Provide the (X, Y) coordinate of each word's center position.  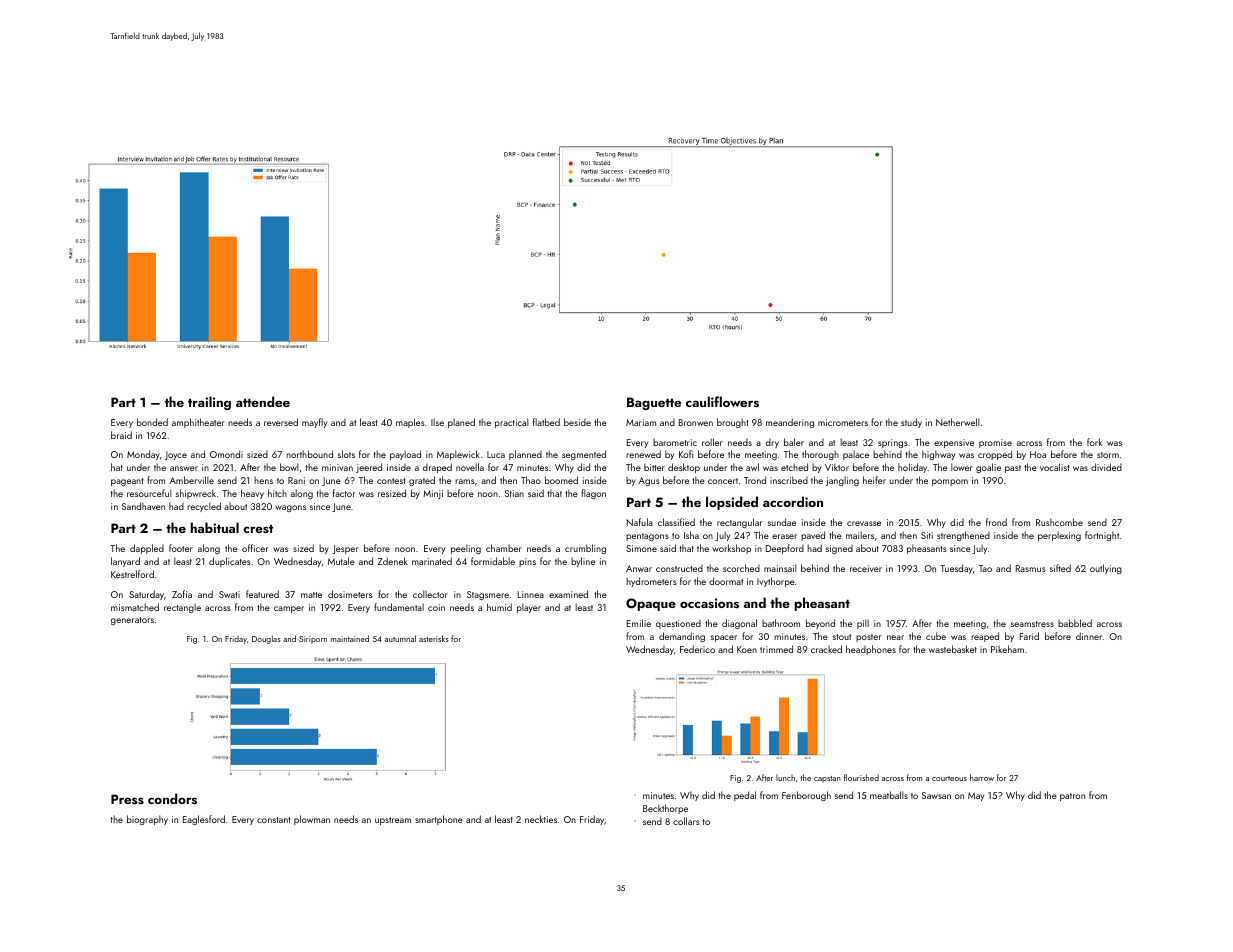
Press (127, 799)
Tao (985, 568)
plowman (312, 820)
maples (410, 423)
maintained (350, 638)
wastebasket (953, 649)
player (529, 608)
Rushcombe (1059, 522)
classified (676, 522)
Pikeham (1007, 649)
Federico (697, 649)
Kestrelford (132, 574)
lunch (785, 778)
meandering (790, 423)
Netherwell (958, 422)
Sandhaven (143, 506)
